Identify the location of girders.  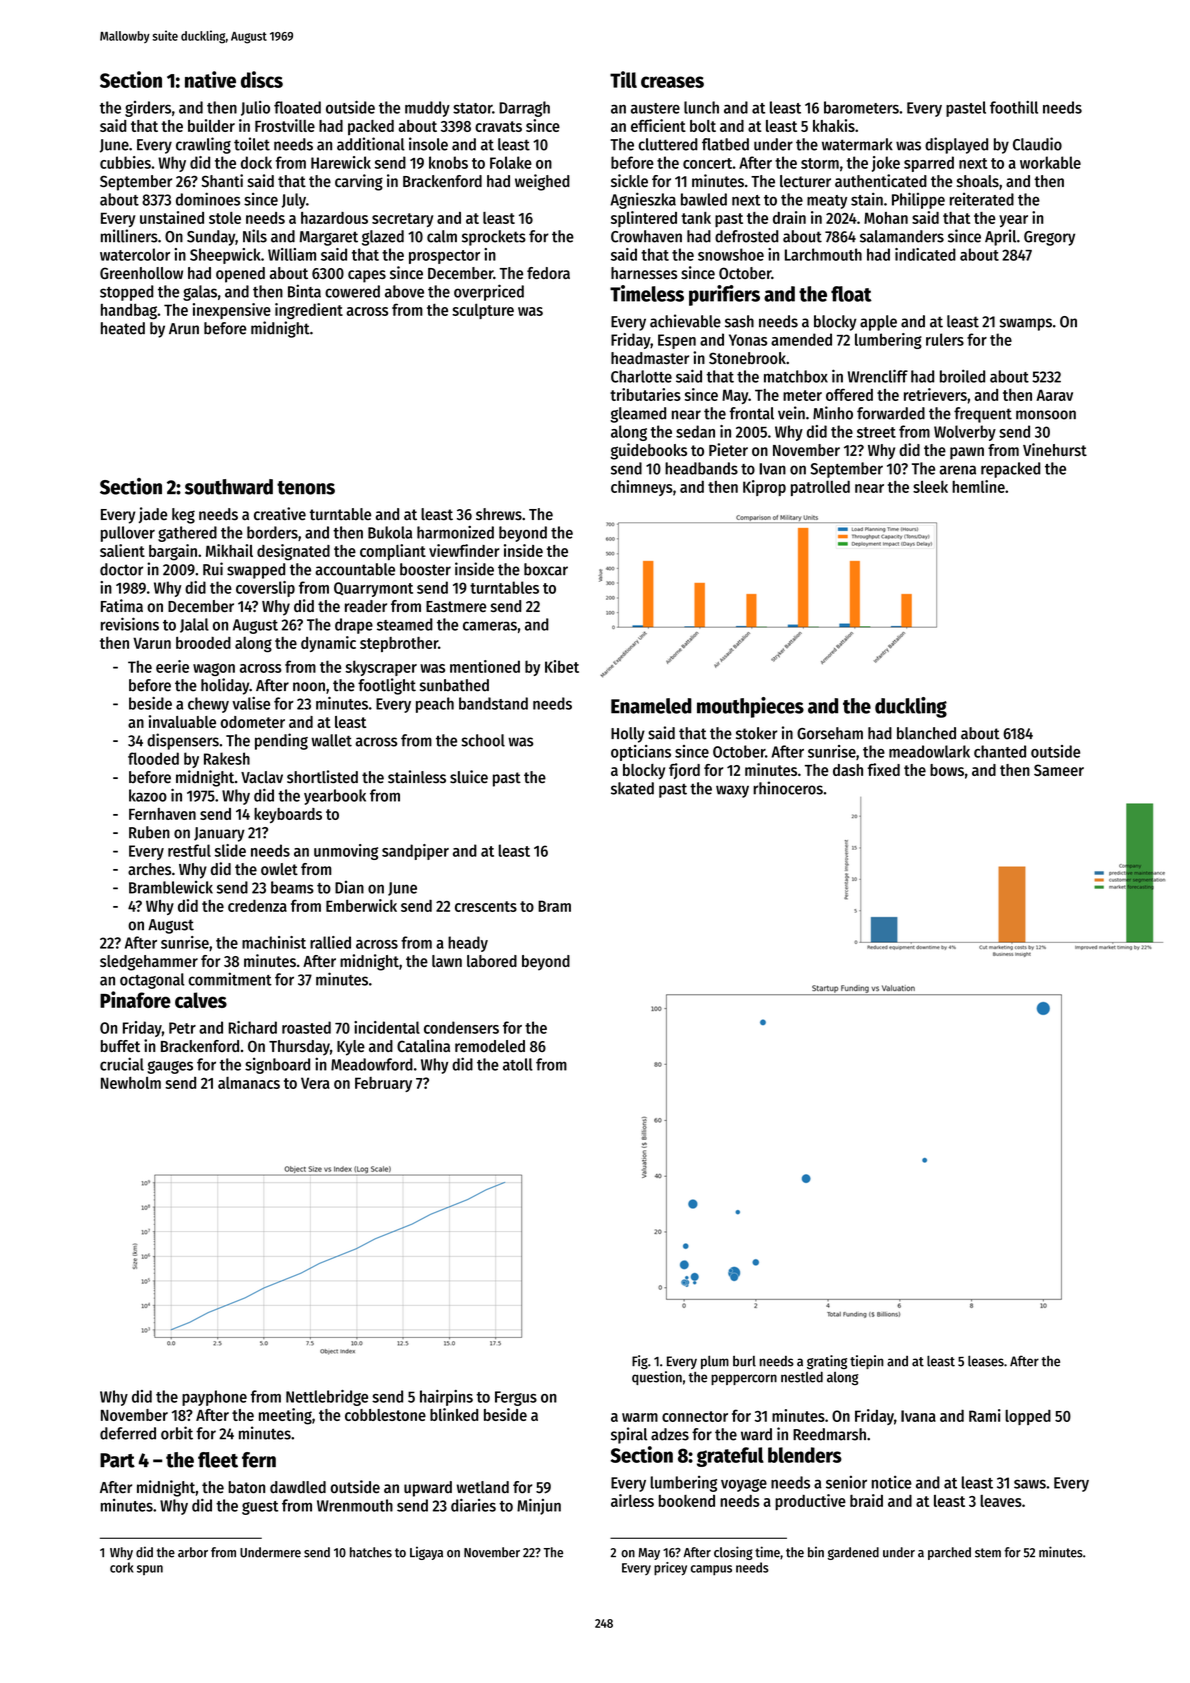
(148, 109).
